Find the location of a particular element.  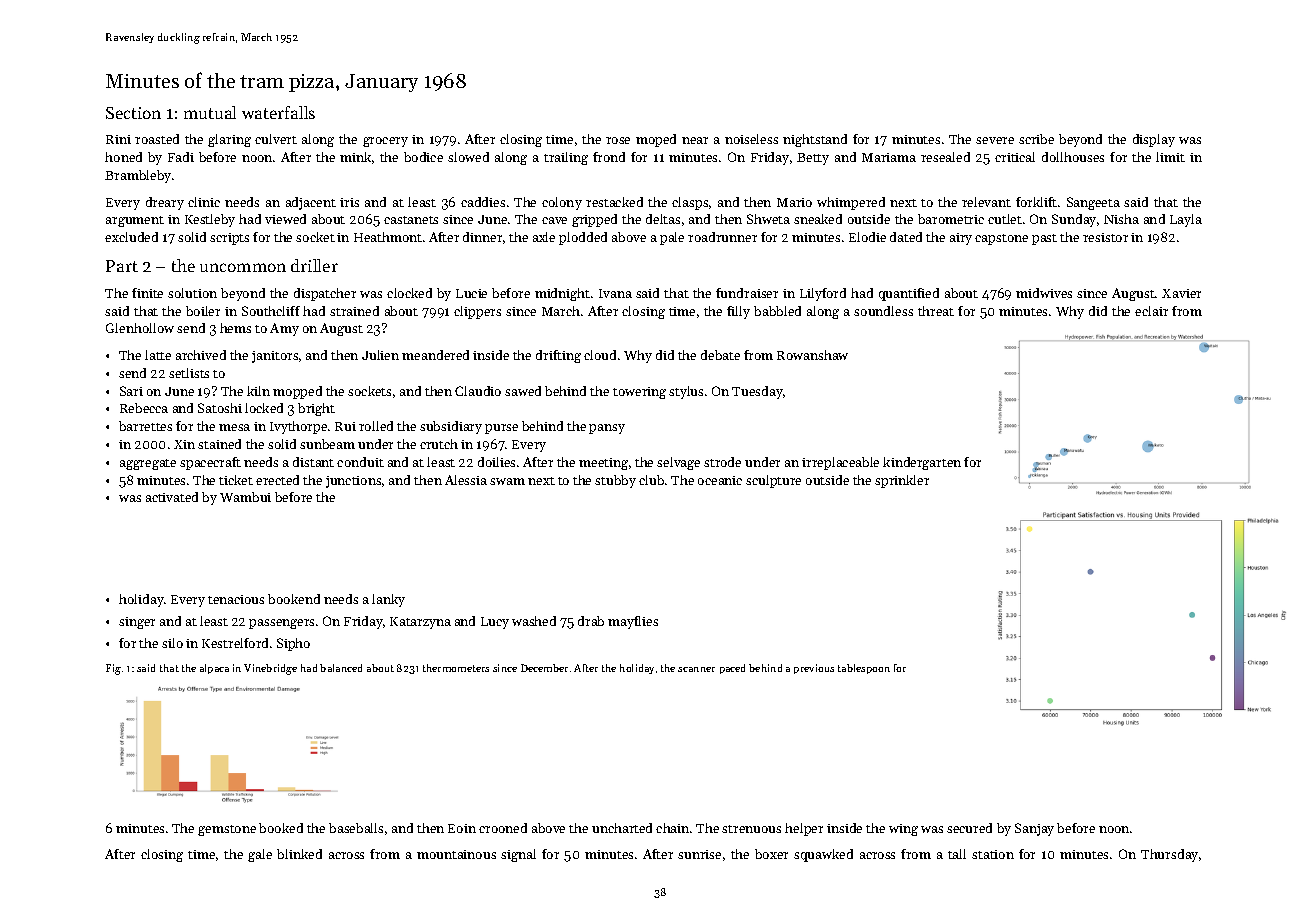

eclair is located at coordinates (1151, 311).
